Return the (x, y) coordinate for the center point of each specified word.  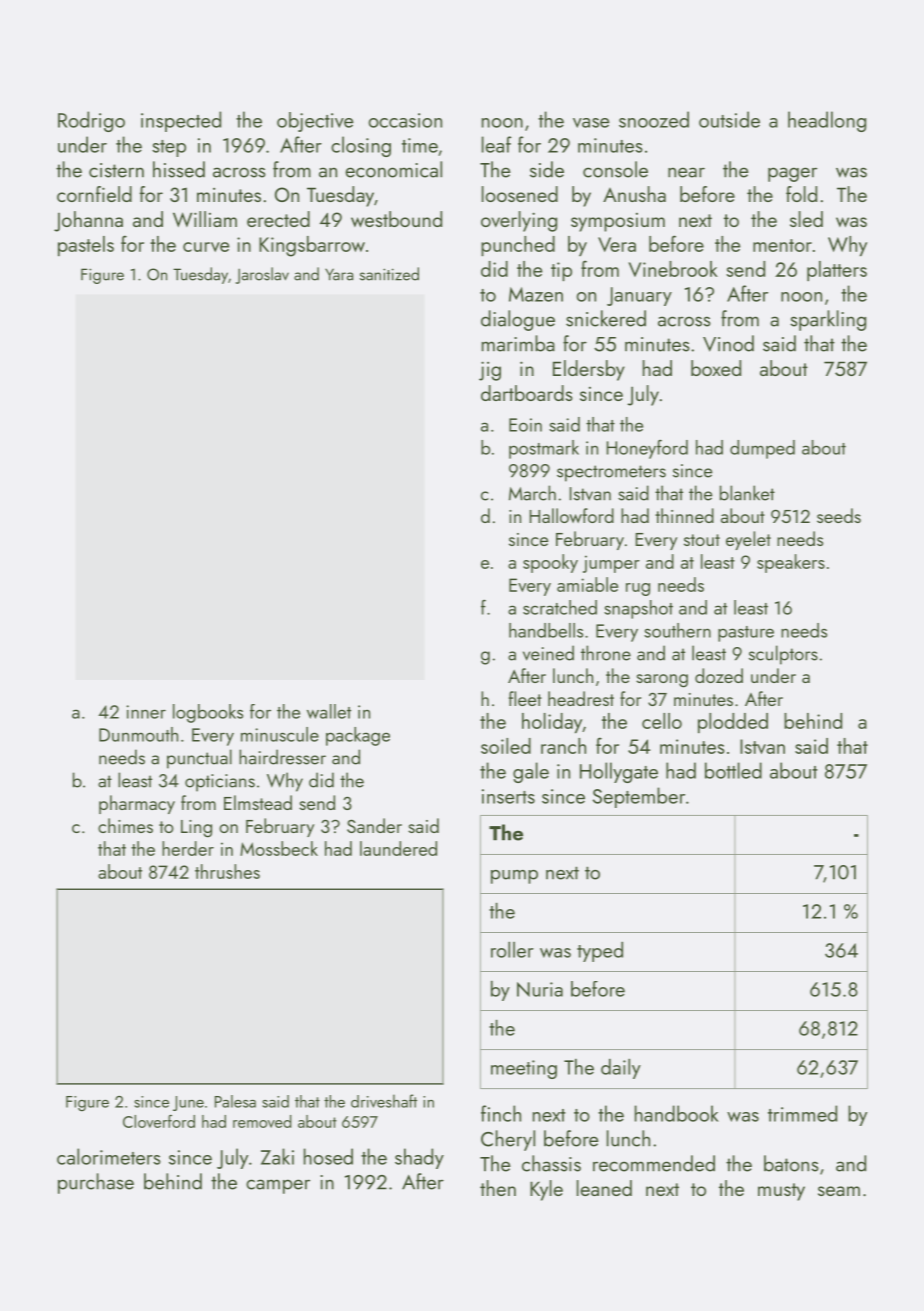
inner (146, 712)
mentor (782, 245)
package (358, 736)
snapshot (638, 609)
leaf (497, 144)
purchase (96, 1183)
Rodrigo (91, 121)
